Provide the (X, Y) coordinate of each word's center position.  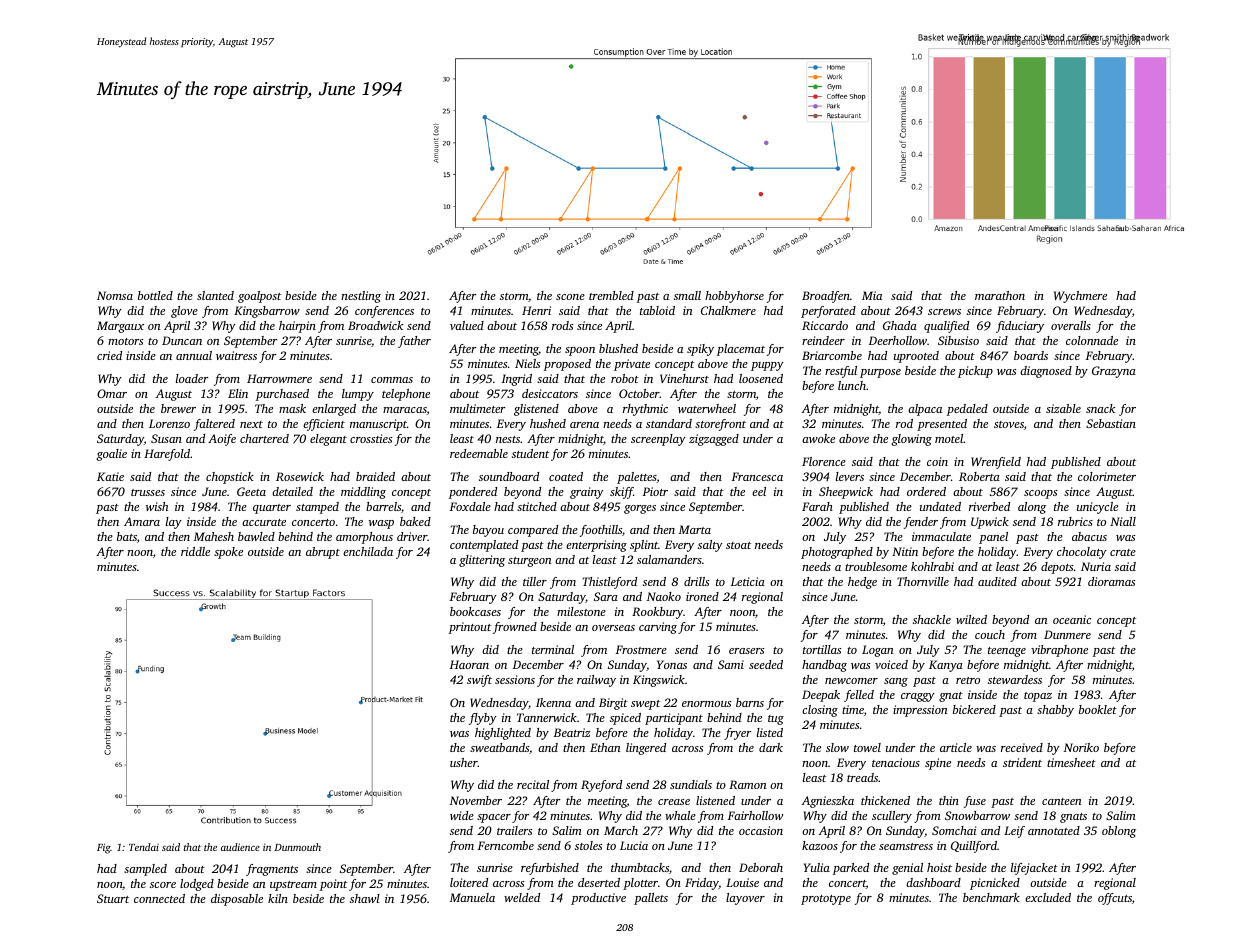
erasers (746, 651)
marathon (1000, 295)
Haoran (469, 664)
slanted (215, 295)
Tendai (144, 847)
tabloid (657, 310)
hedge (862, 583)
